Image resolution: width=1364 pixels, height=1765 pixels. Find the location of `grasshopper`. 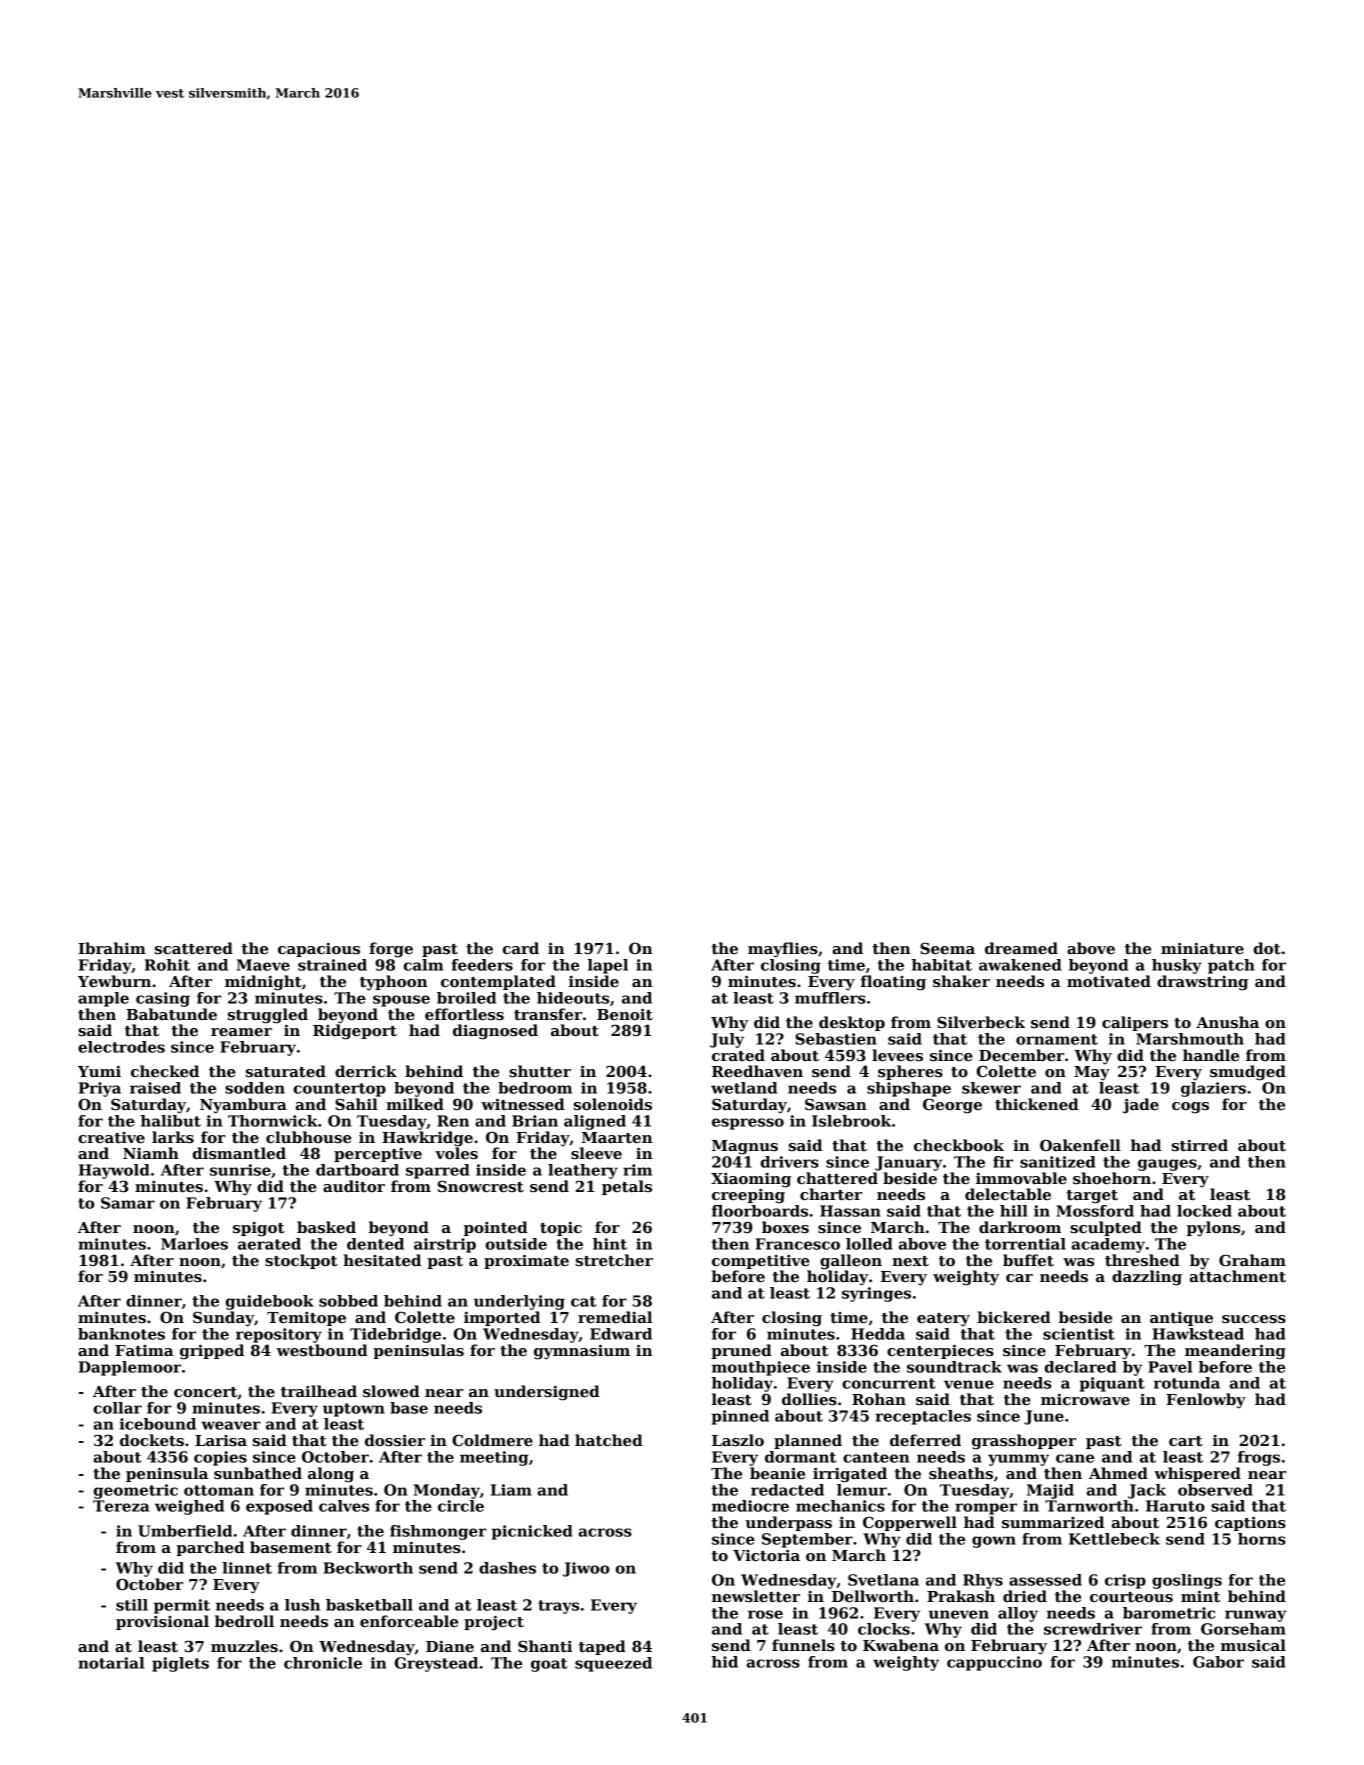

grasshopper is located at coordinates (1024, 1442).
